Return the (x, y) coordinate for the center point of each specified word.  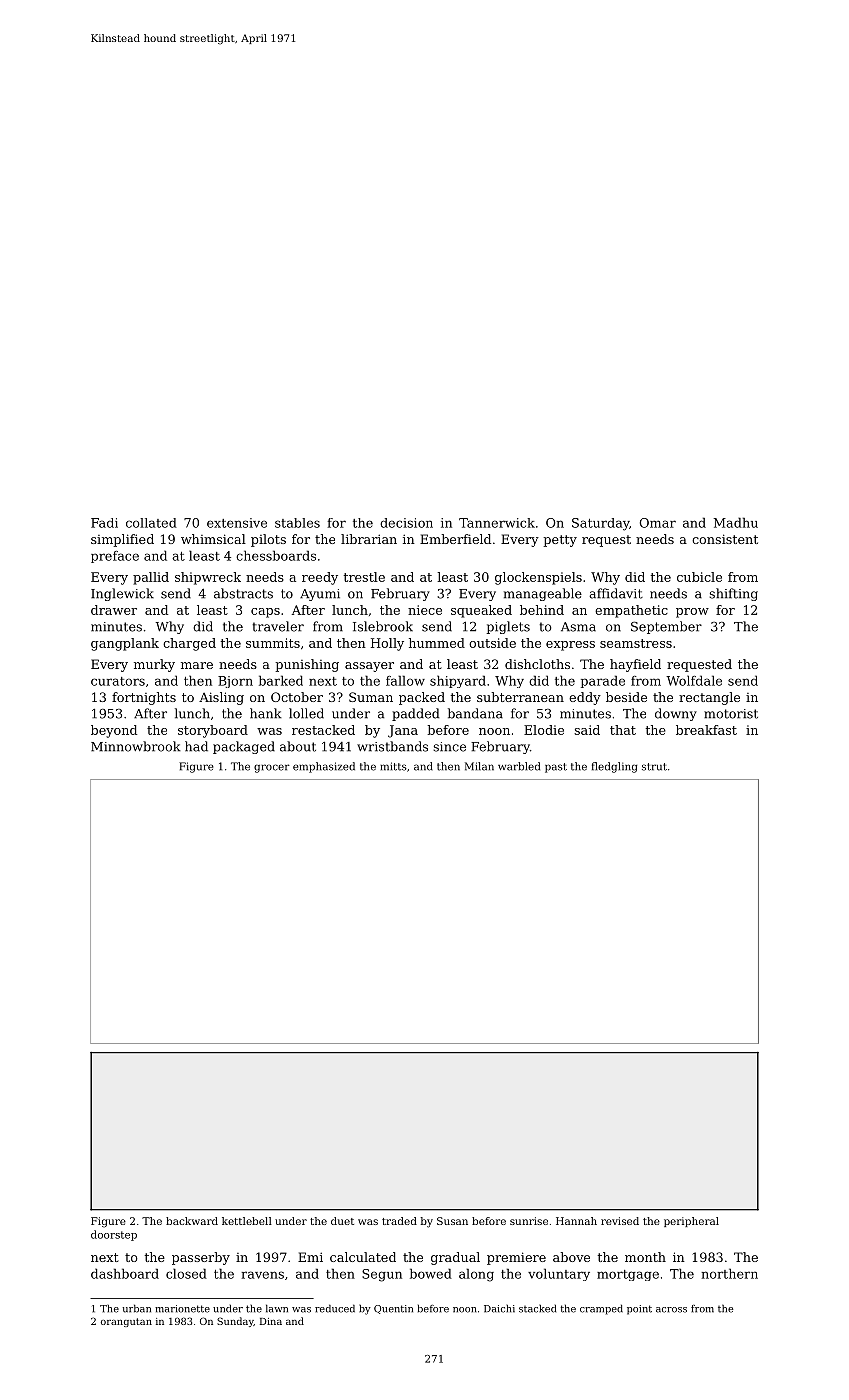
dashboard (125, 1273)
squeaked (481, 611)
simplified (122, 540)
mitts (393, 766)
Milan (479, 766)
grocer (272, 768)
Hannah (576, 1221)
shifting (733, 594)
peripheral (691, 1222)
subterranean (520, 697)
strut (654, 767)
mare (197, 665)
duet (342, 1221)
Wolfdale (694, 680)
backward (192, 1221)
